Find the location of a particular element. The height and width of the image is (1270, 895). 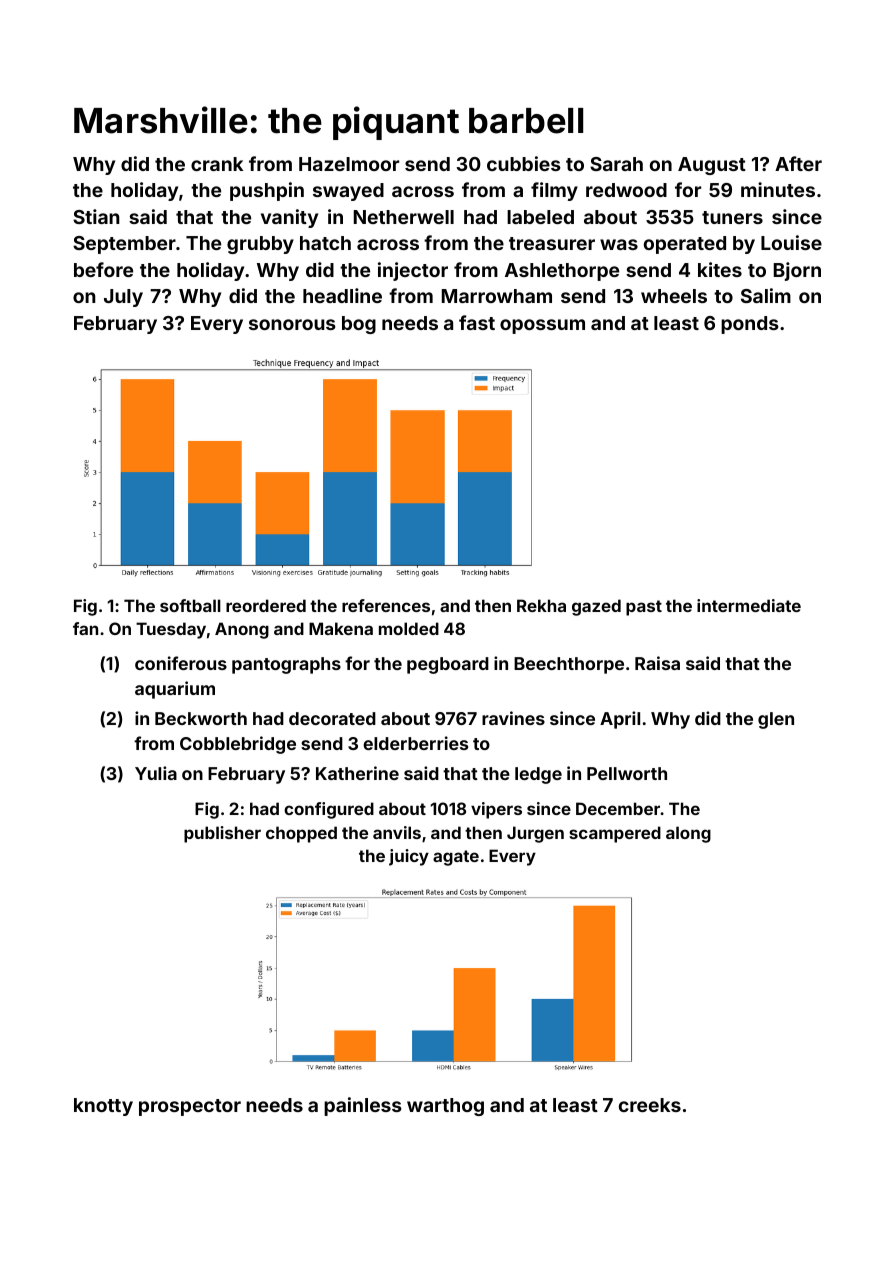

prospector is located at coordinates (190, 1107).
